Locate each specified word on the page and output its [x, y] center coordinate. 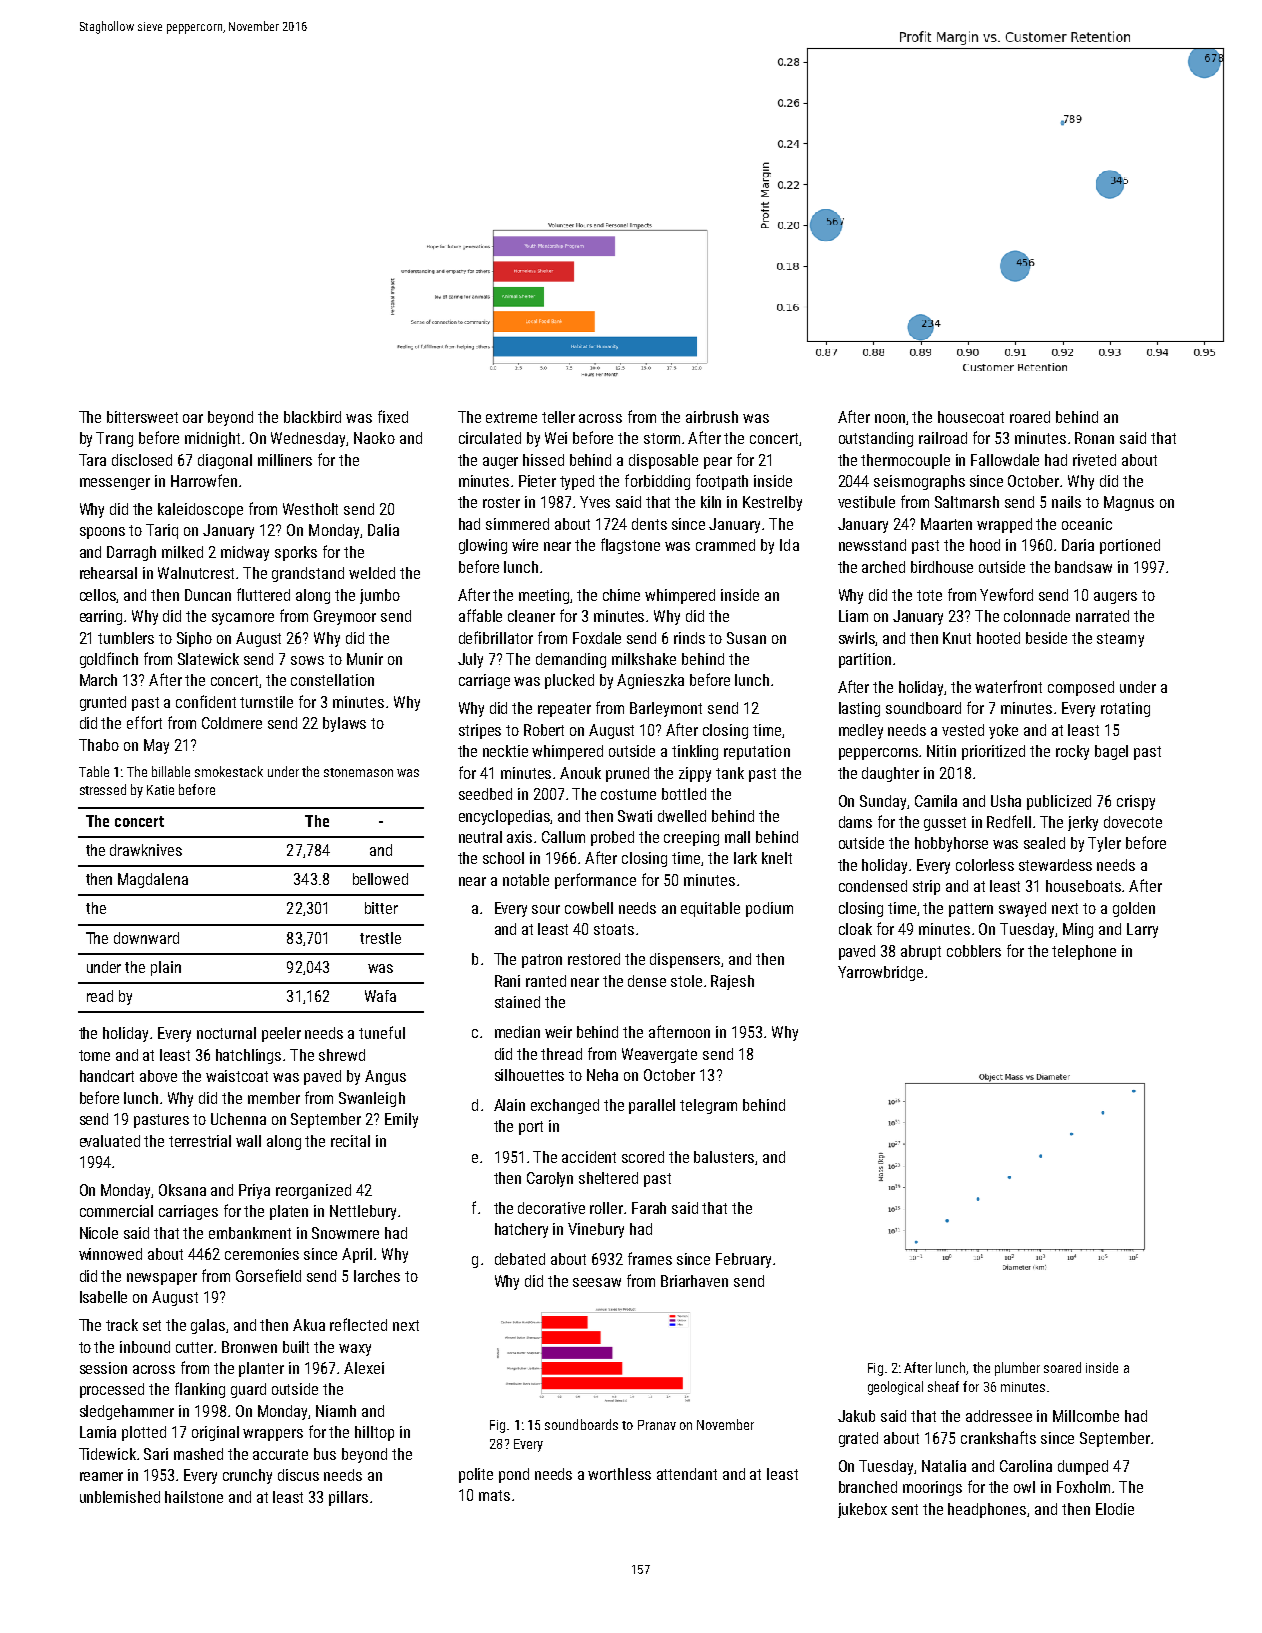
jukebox [862, 1510]
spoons [102, 533]
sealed [1044, 843]
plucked [569, 681]
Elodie [1115, 1509]
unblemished [120, 1497]
